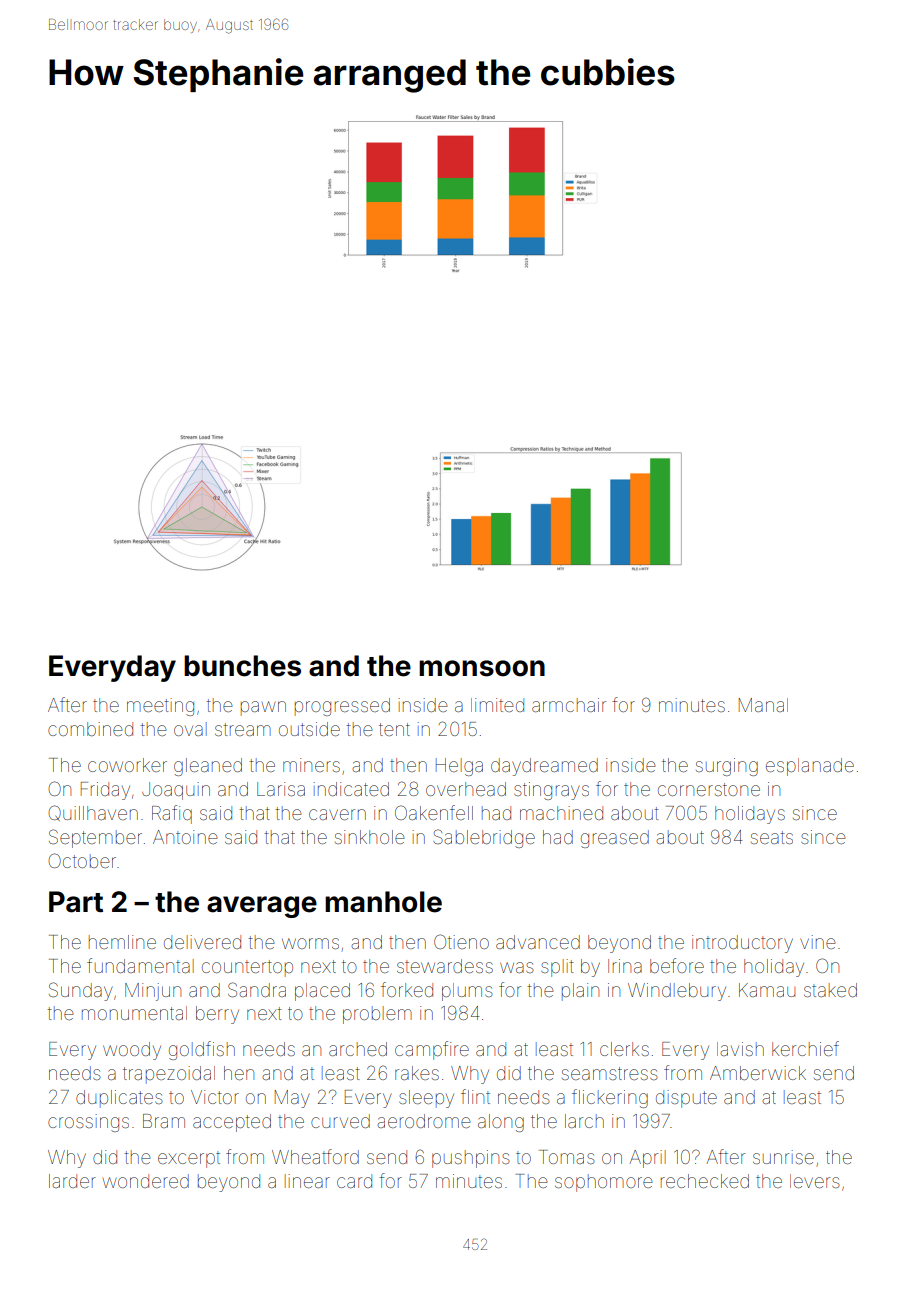  What do you see at coordinates (189, 1159) in the screenshot?
I see `excerpt` at bounding box center [189, 1159].
